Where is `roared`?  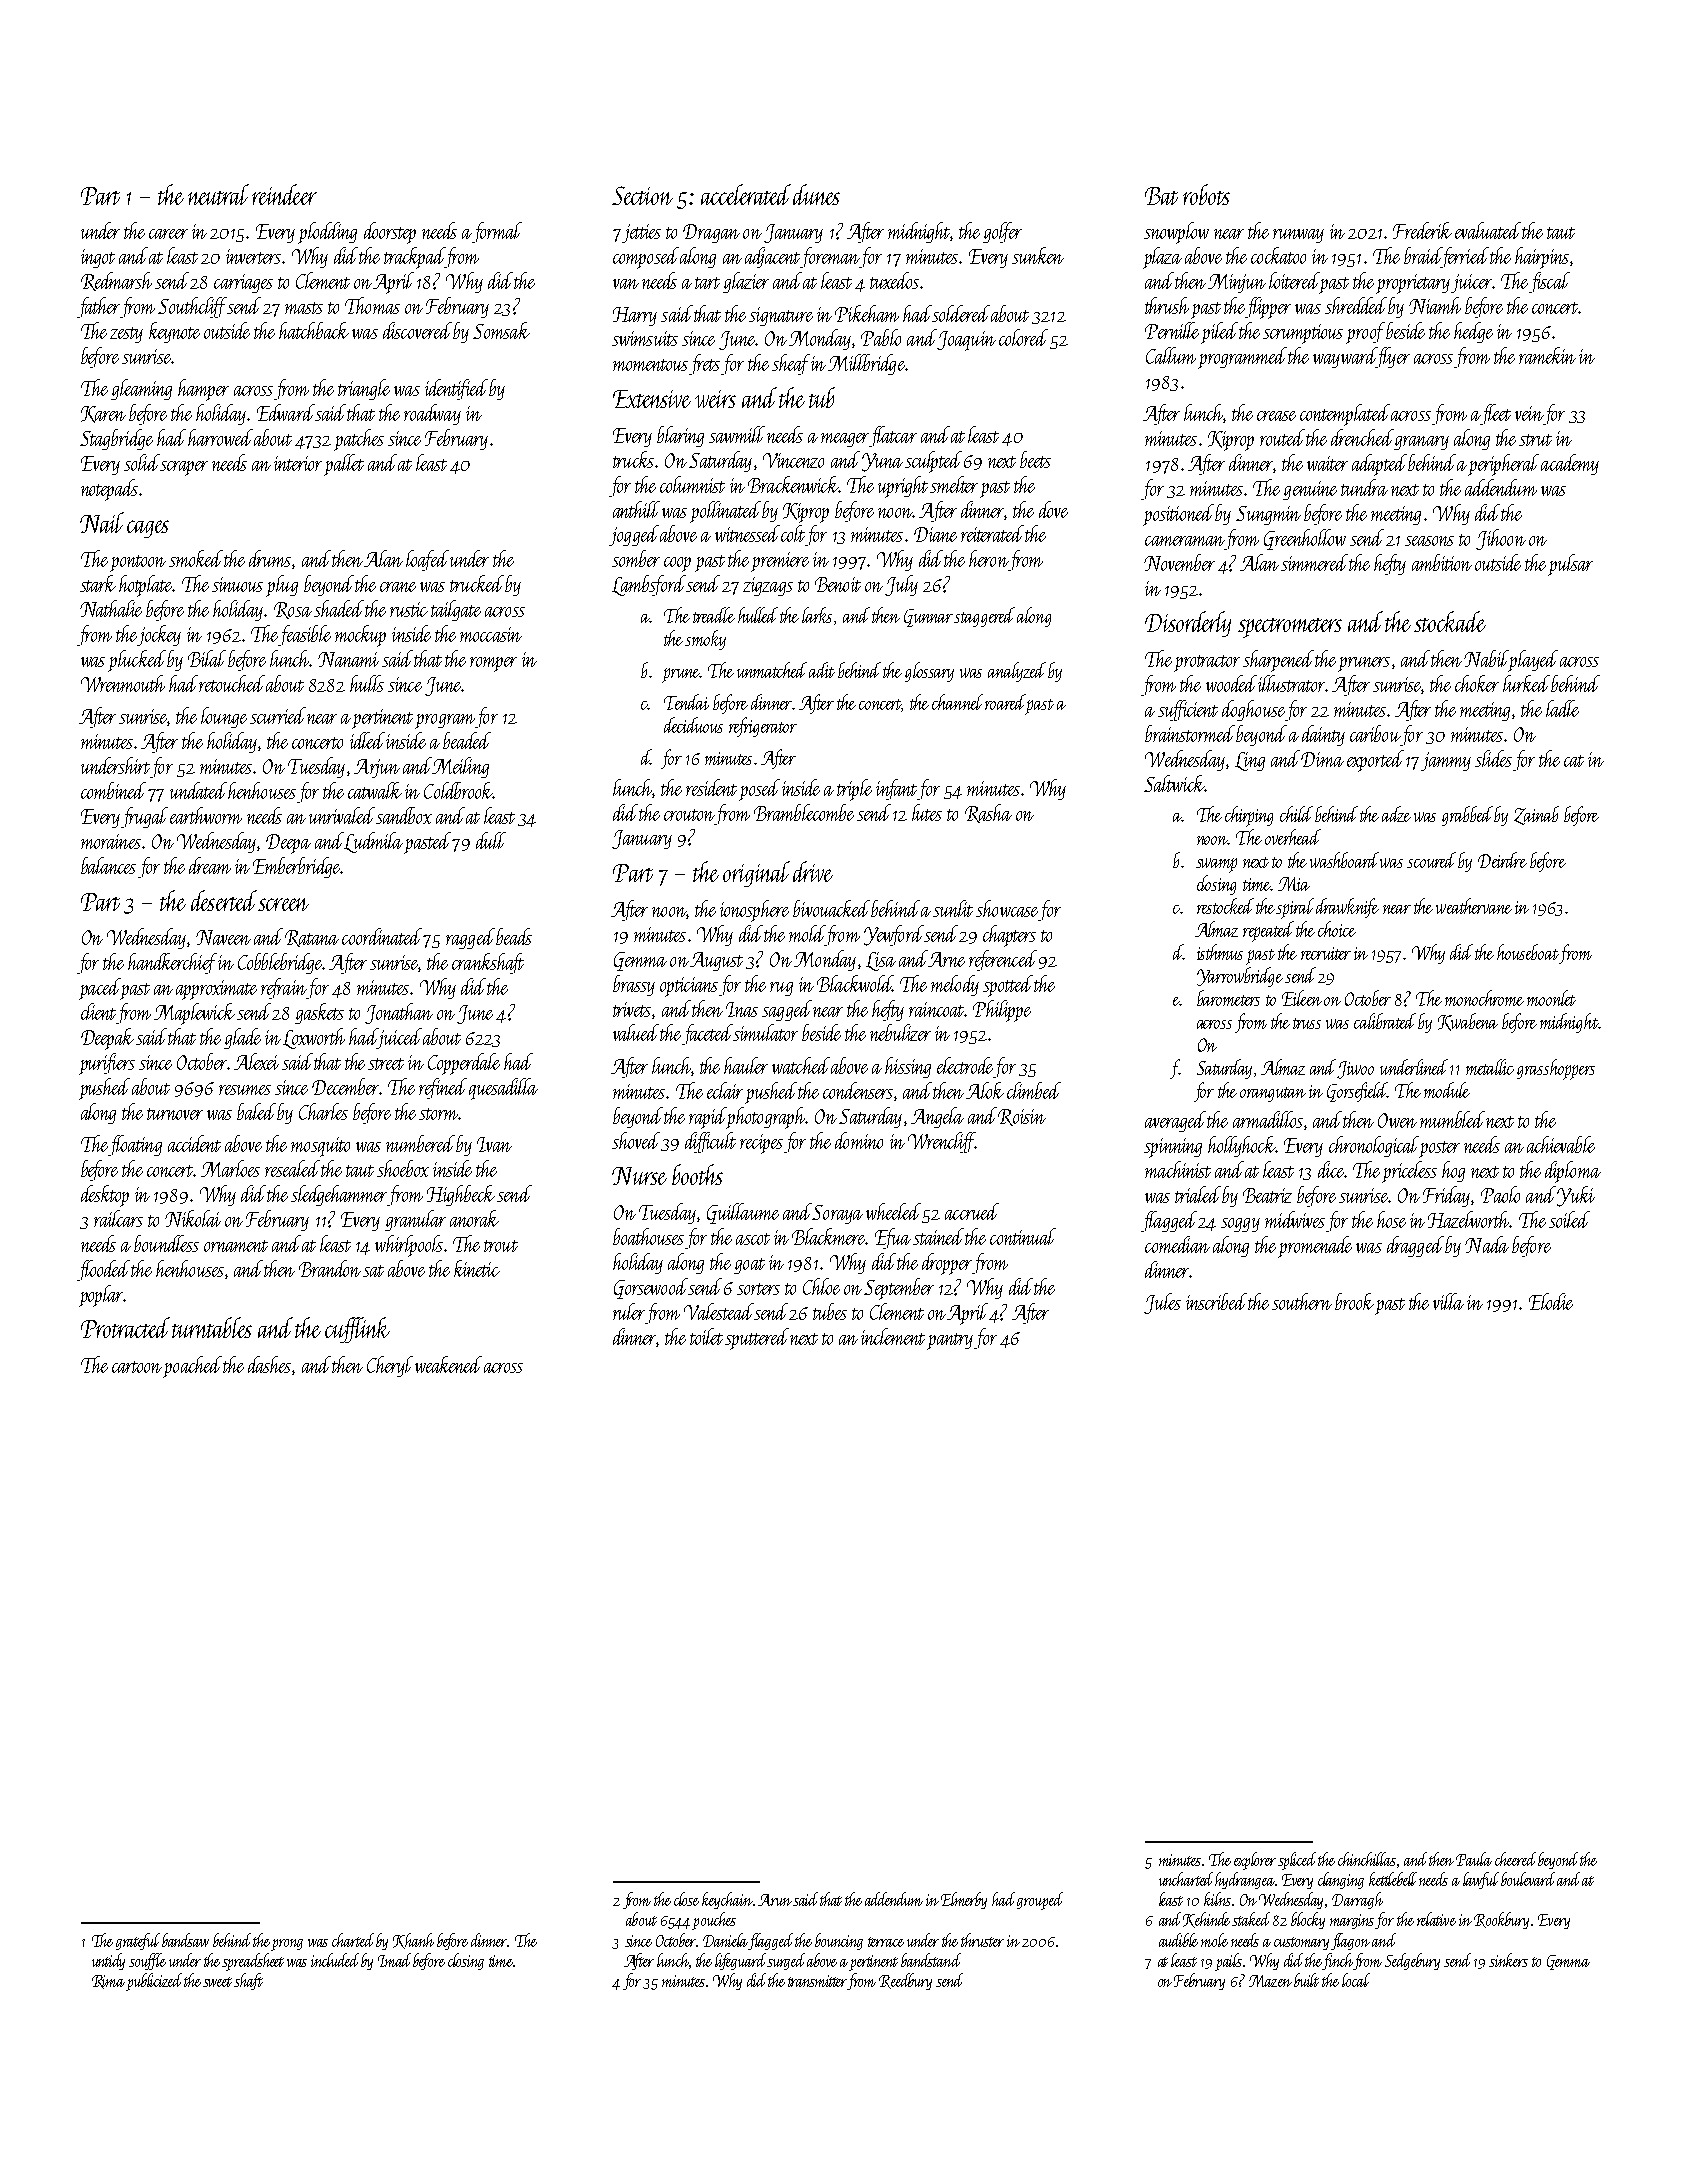
roared is located at coordinates (1005, 702).
